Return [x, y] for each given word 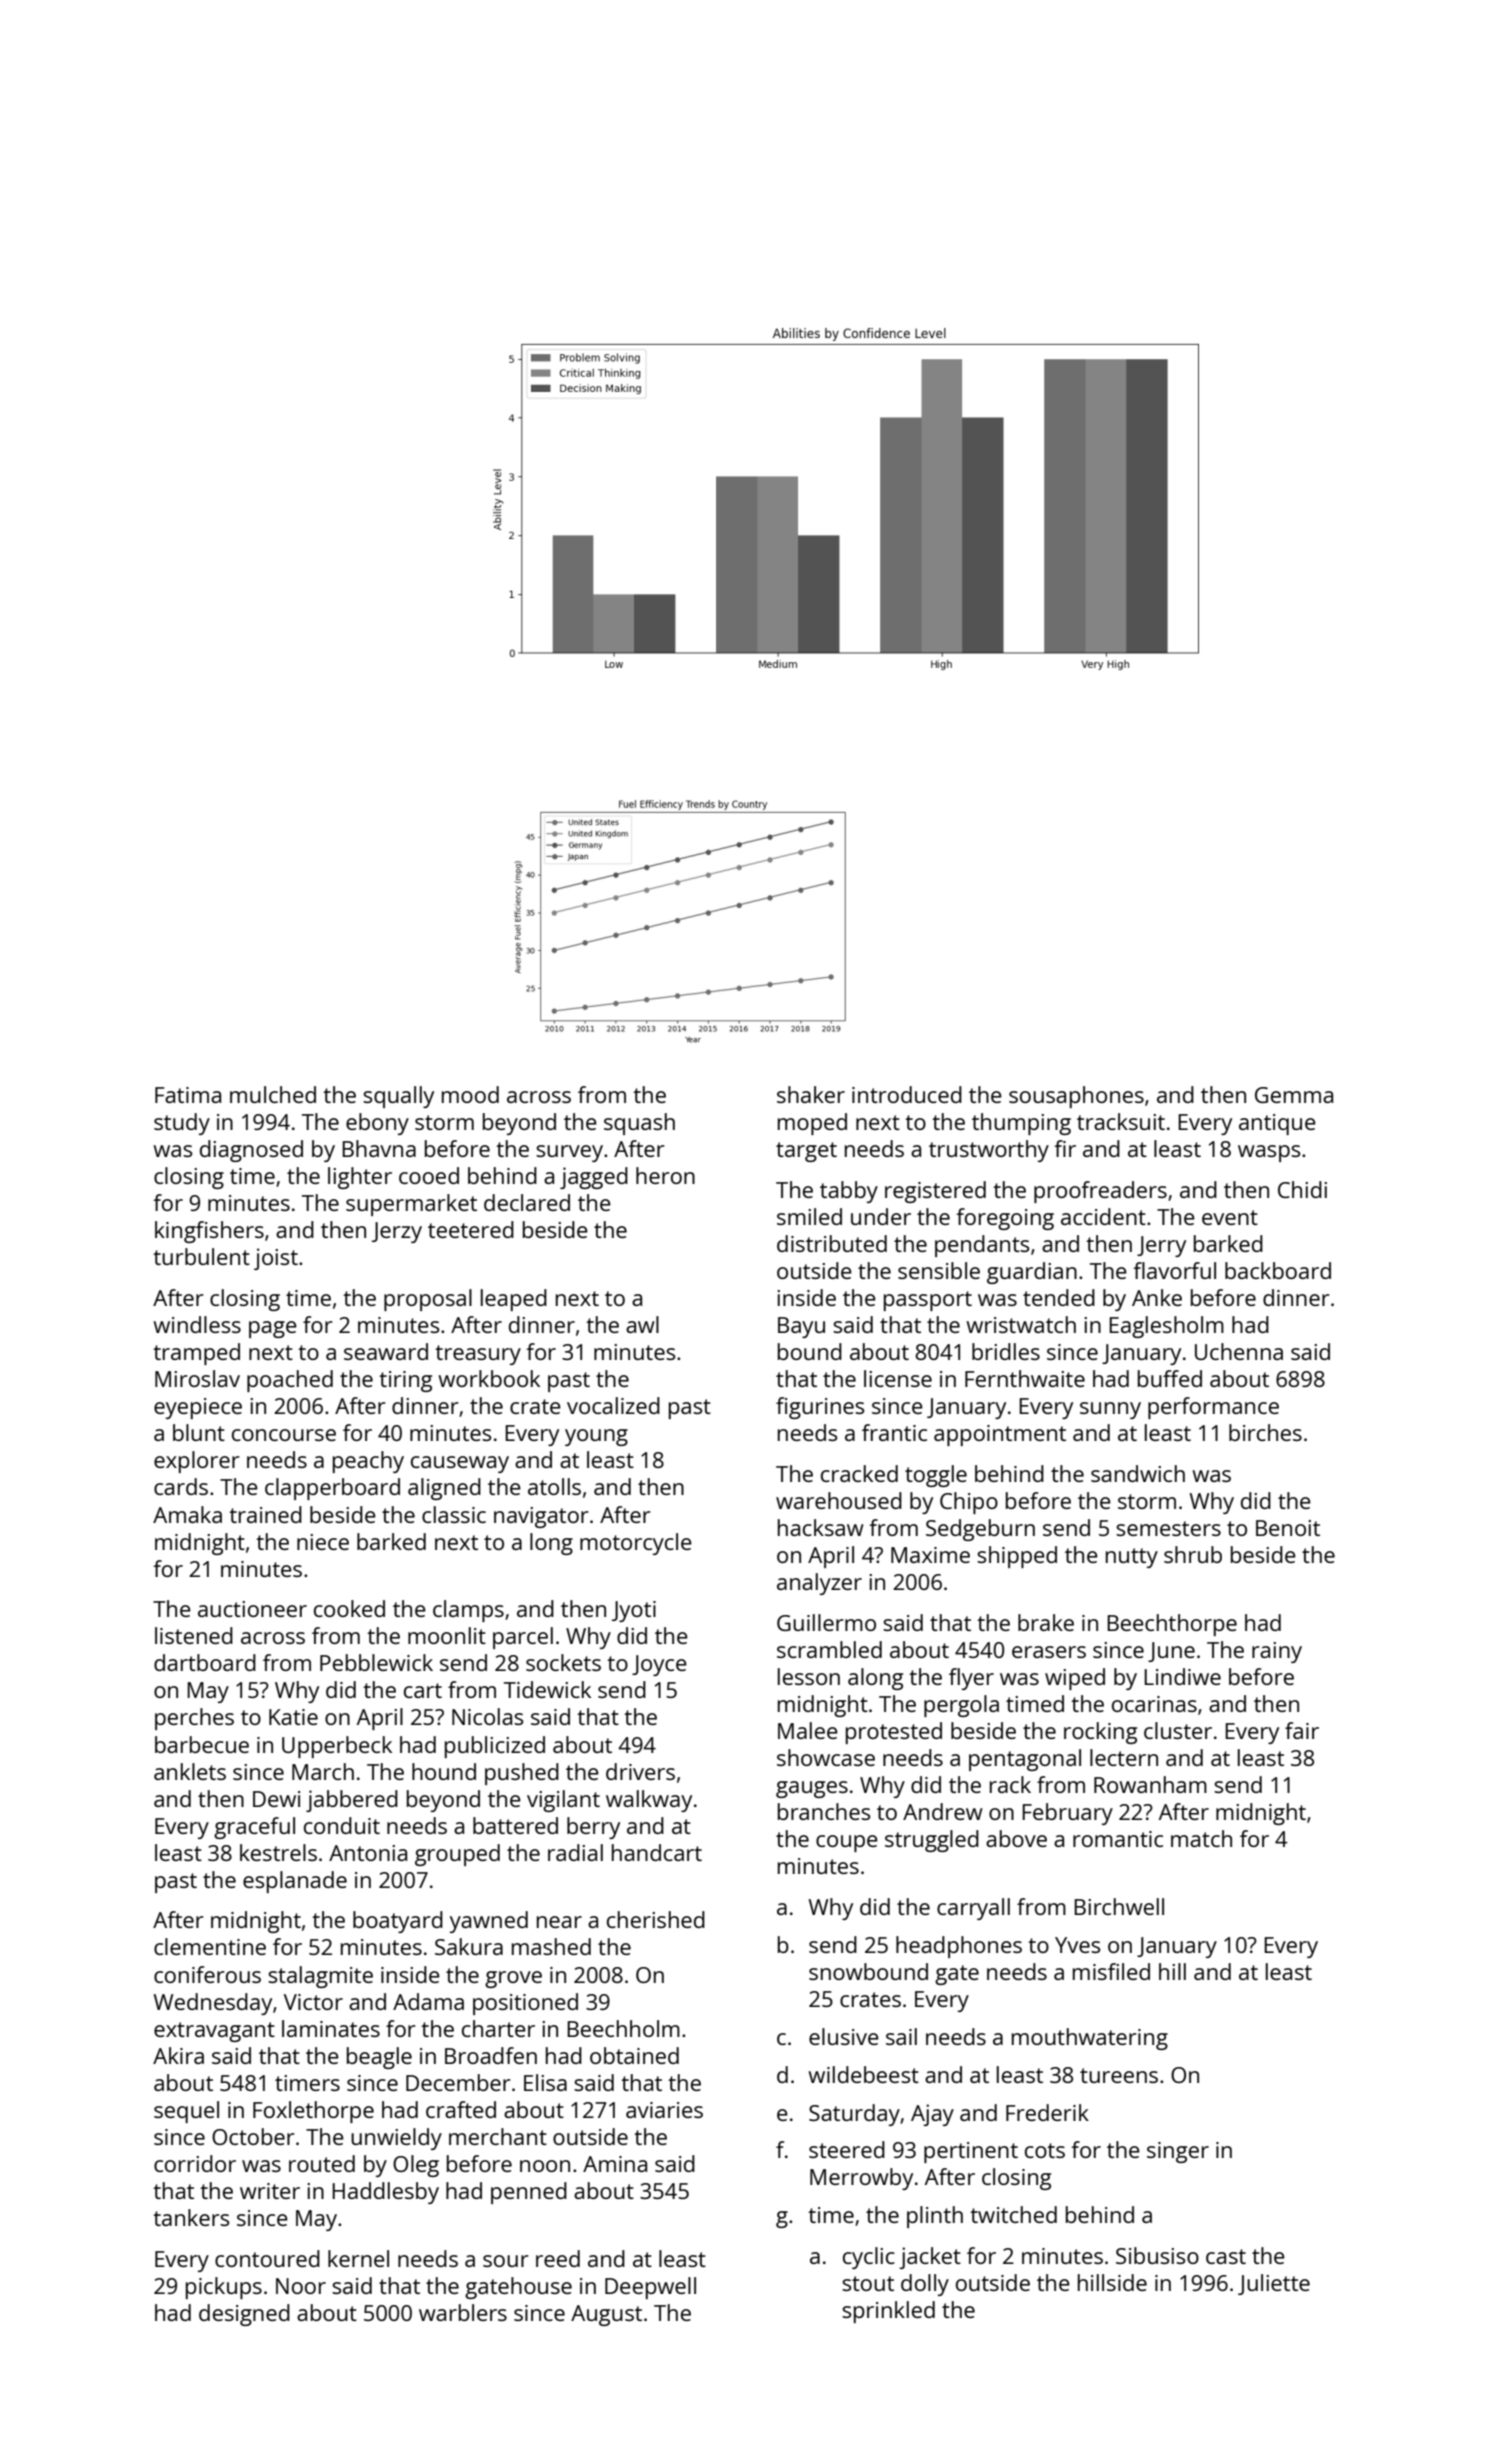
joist [276, 1259]
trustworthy [989, 1151]
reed [558, 2258]
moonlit [447, 1635]
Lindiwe [1182, 1676]
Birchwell [1119, 1906]
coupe [847, 1843]
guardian [1032, 1273]
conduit [342, 1825]
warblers [463, 2312]
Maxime [930, 1555]
